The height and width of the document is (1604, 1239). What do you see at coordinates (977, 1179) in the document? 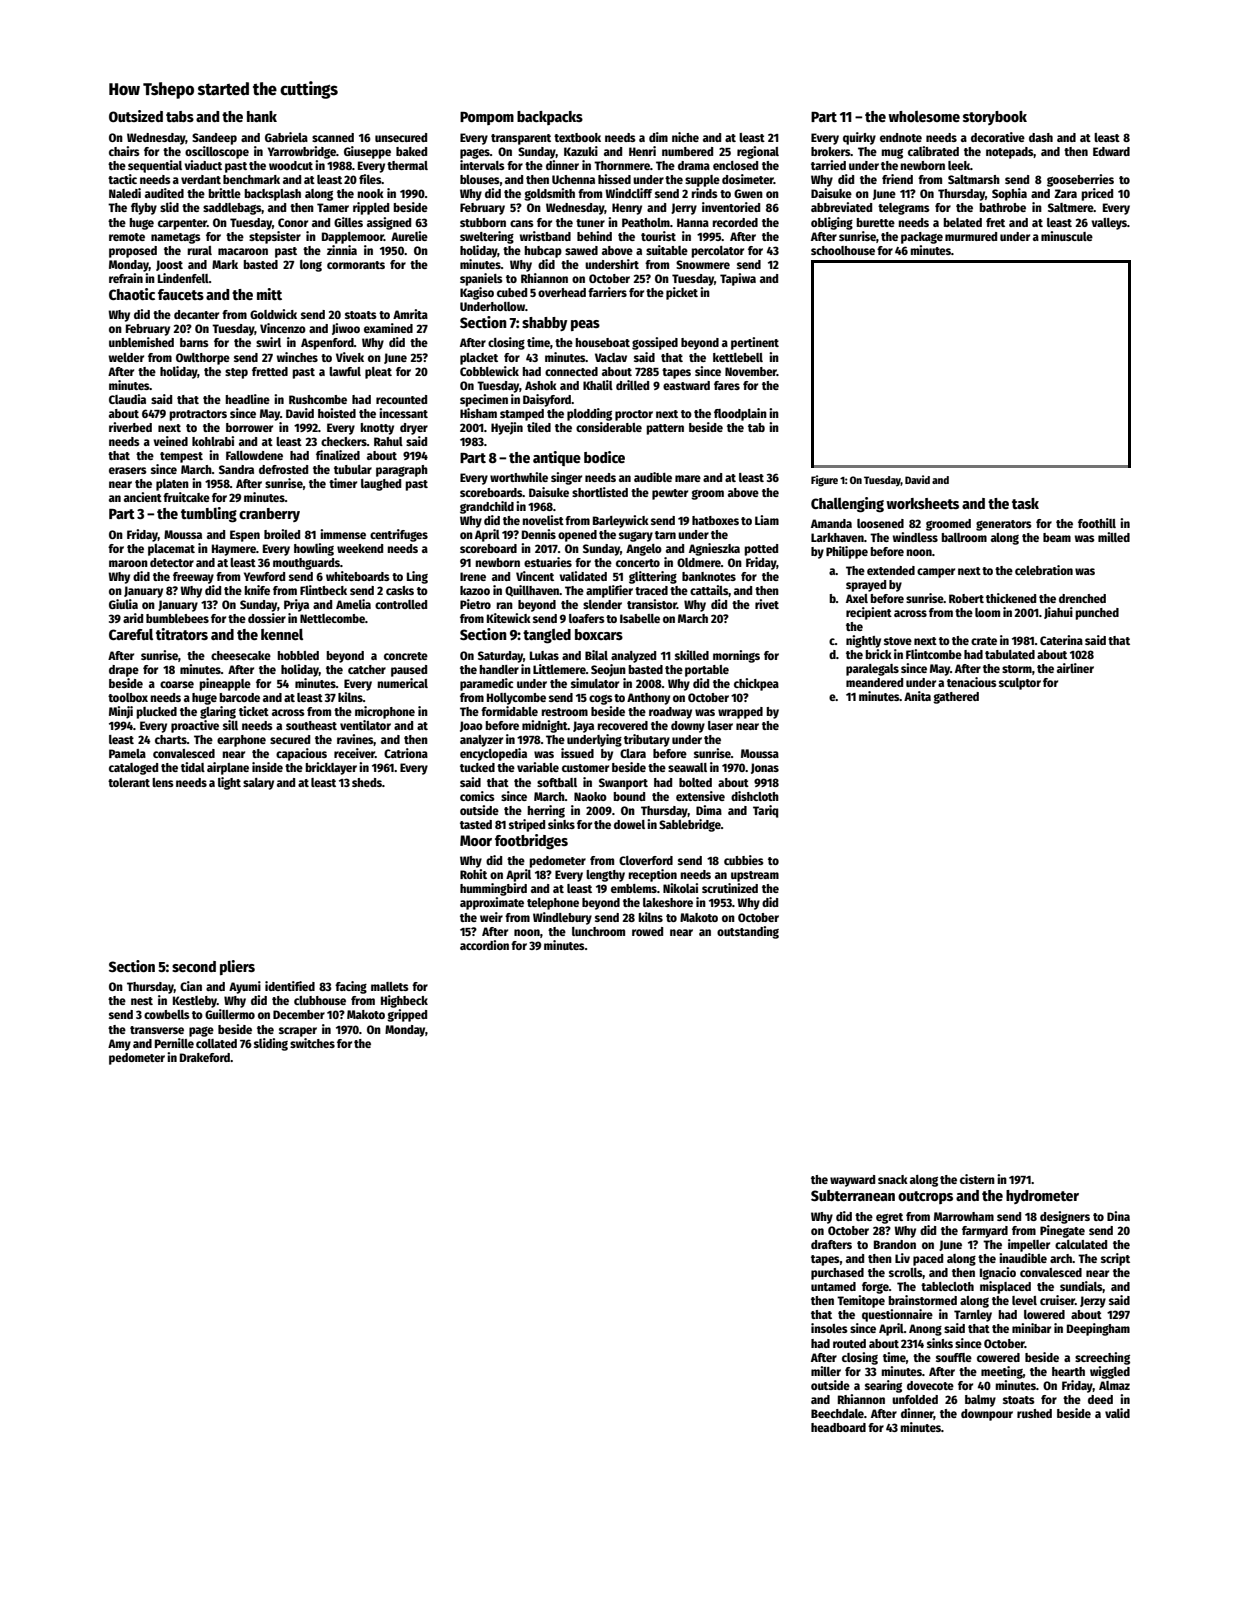
I see `cistern` at bounding box center [977, 1179].
